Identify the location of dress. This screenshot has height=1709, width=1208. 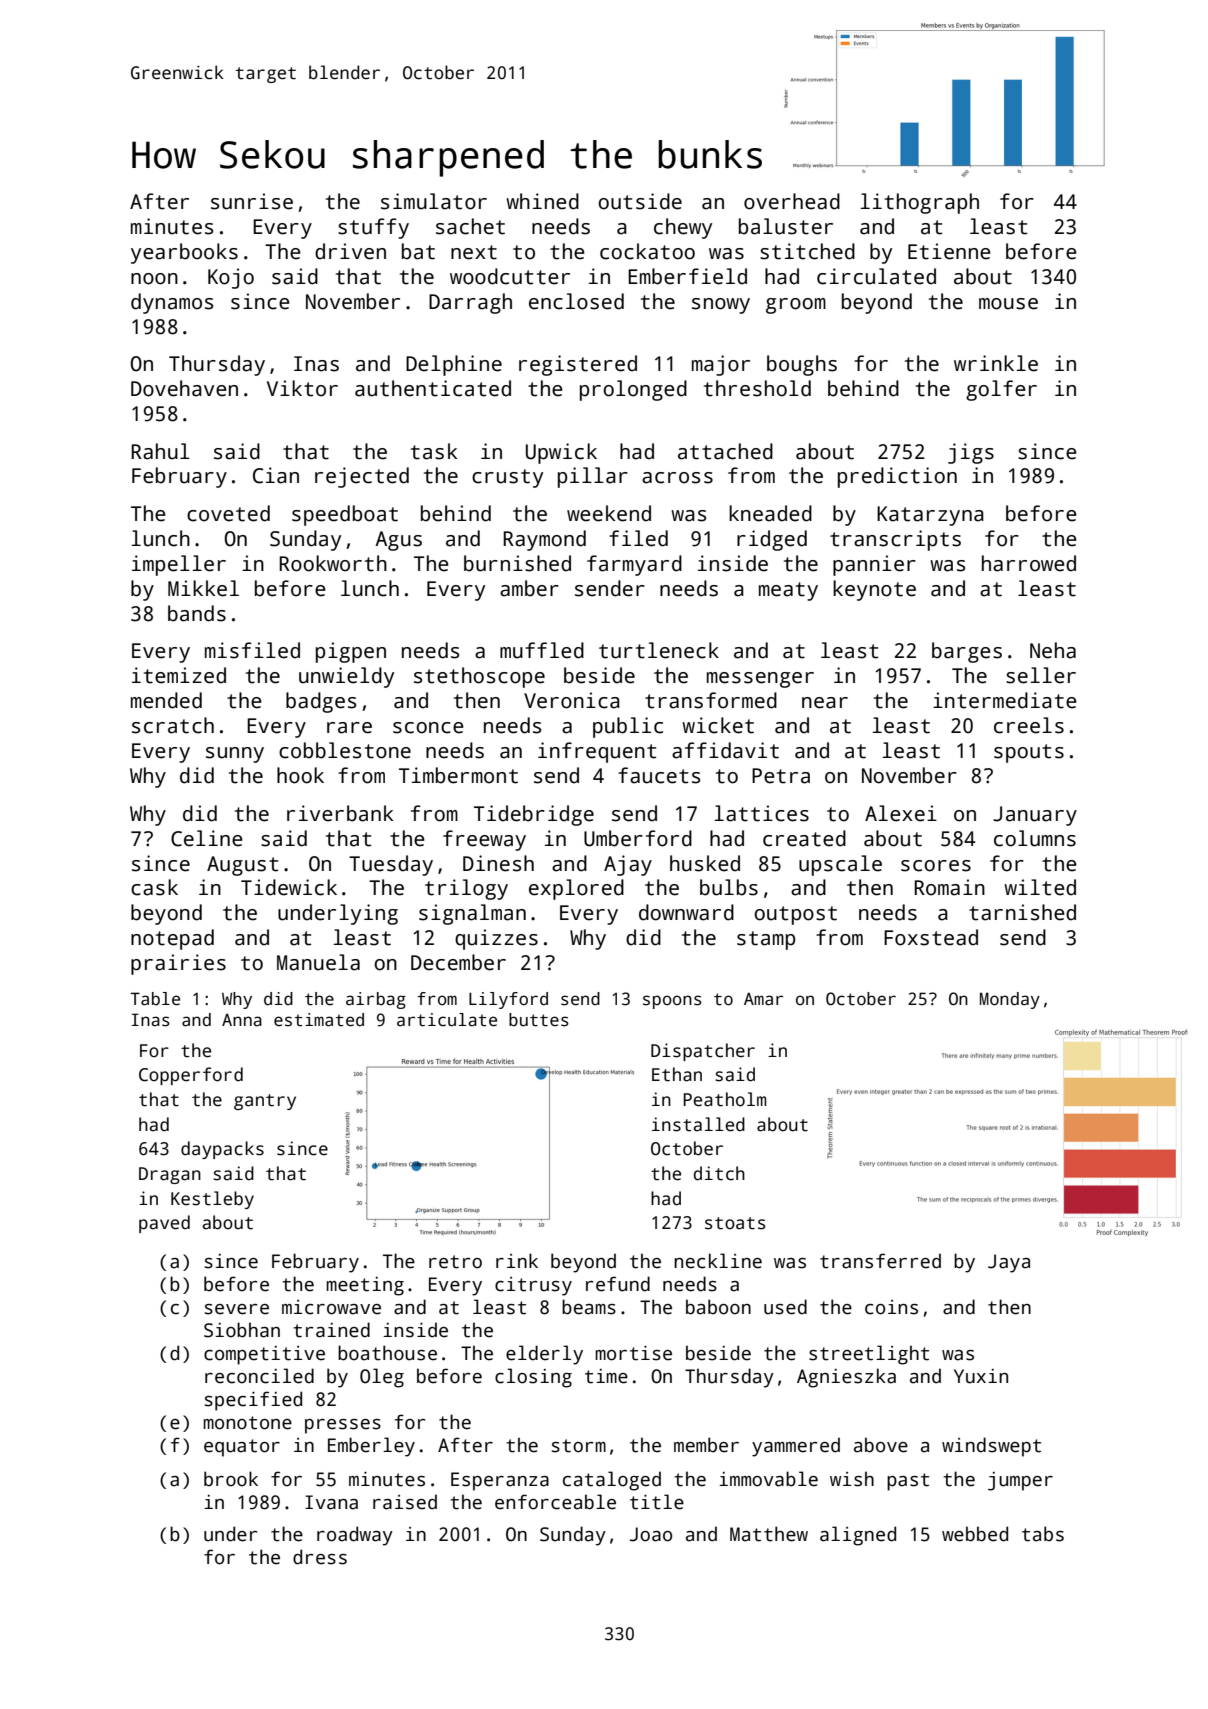
(320, 1557).
